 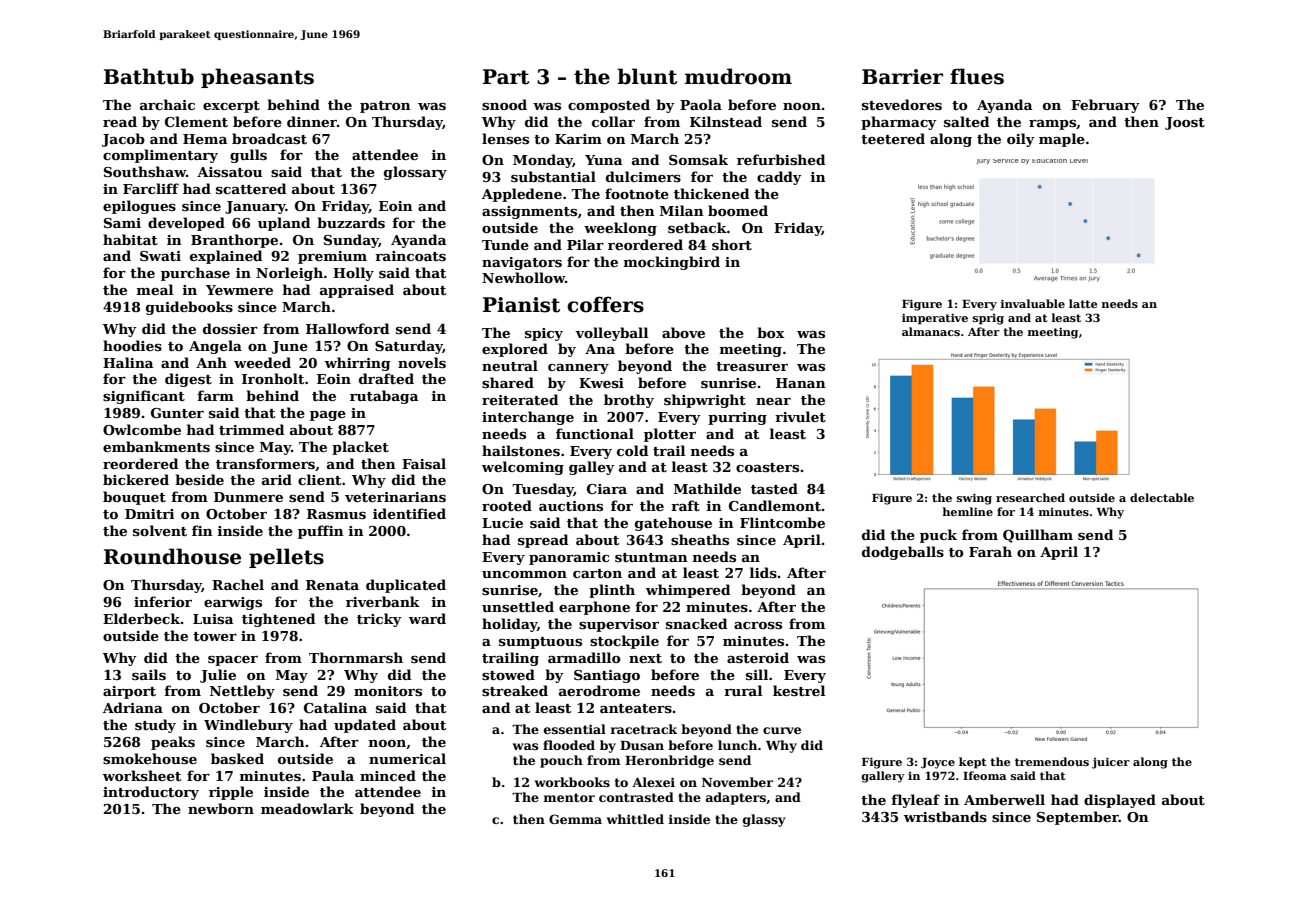 I want to click on duplicated, so click(x=406, y=586).
